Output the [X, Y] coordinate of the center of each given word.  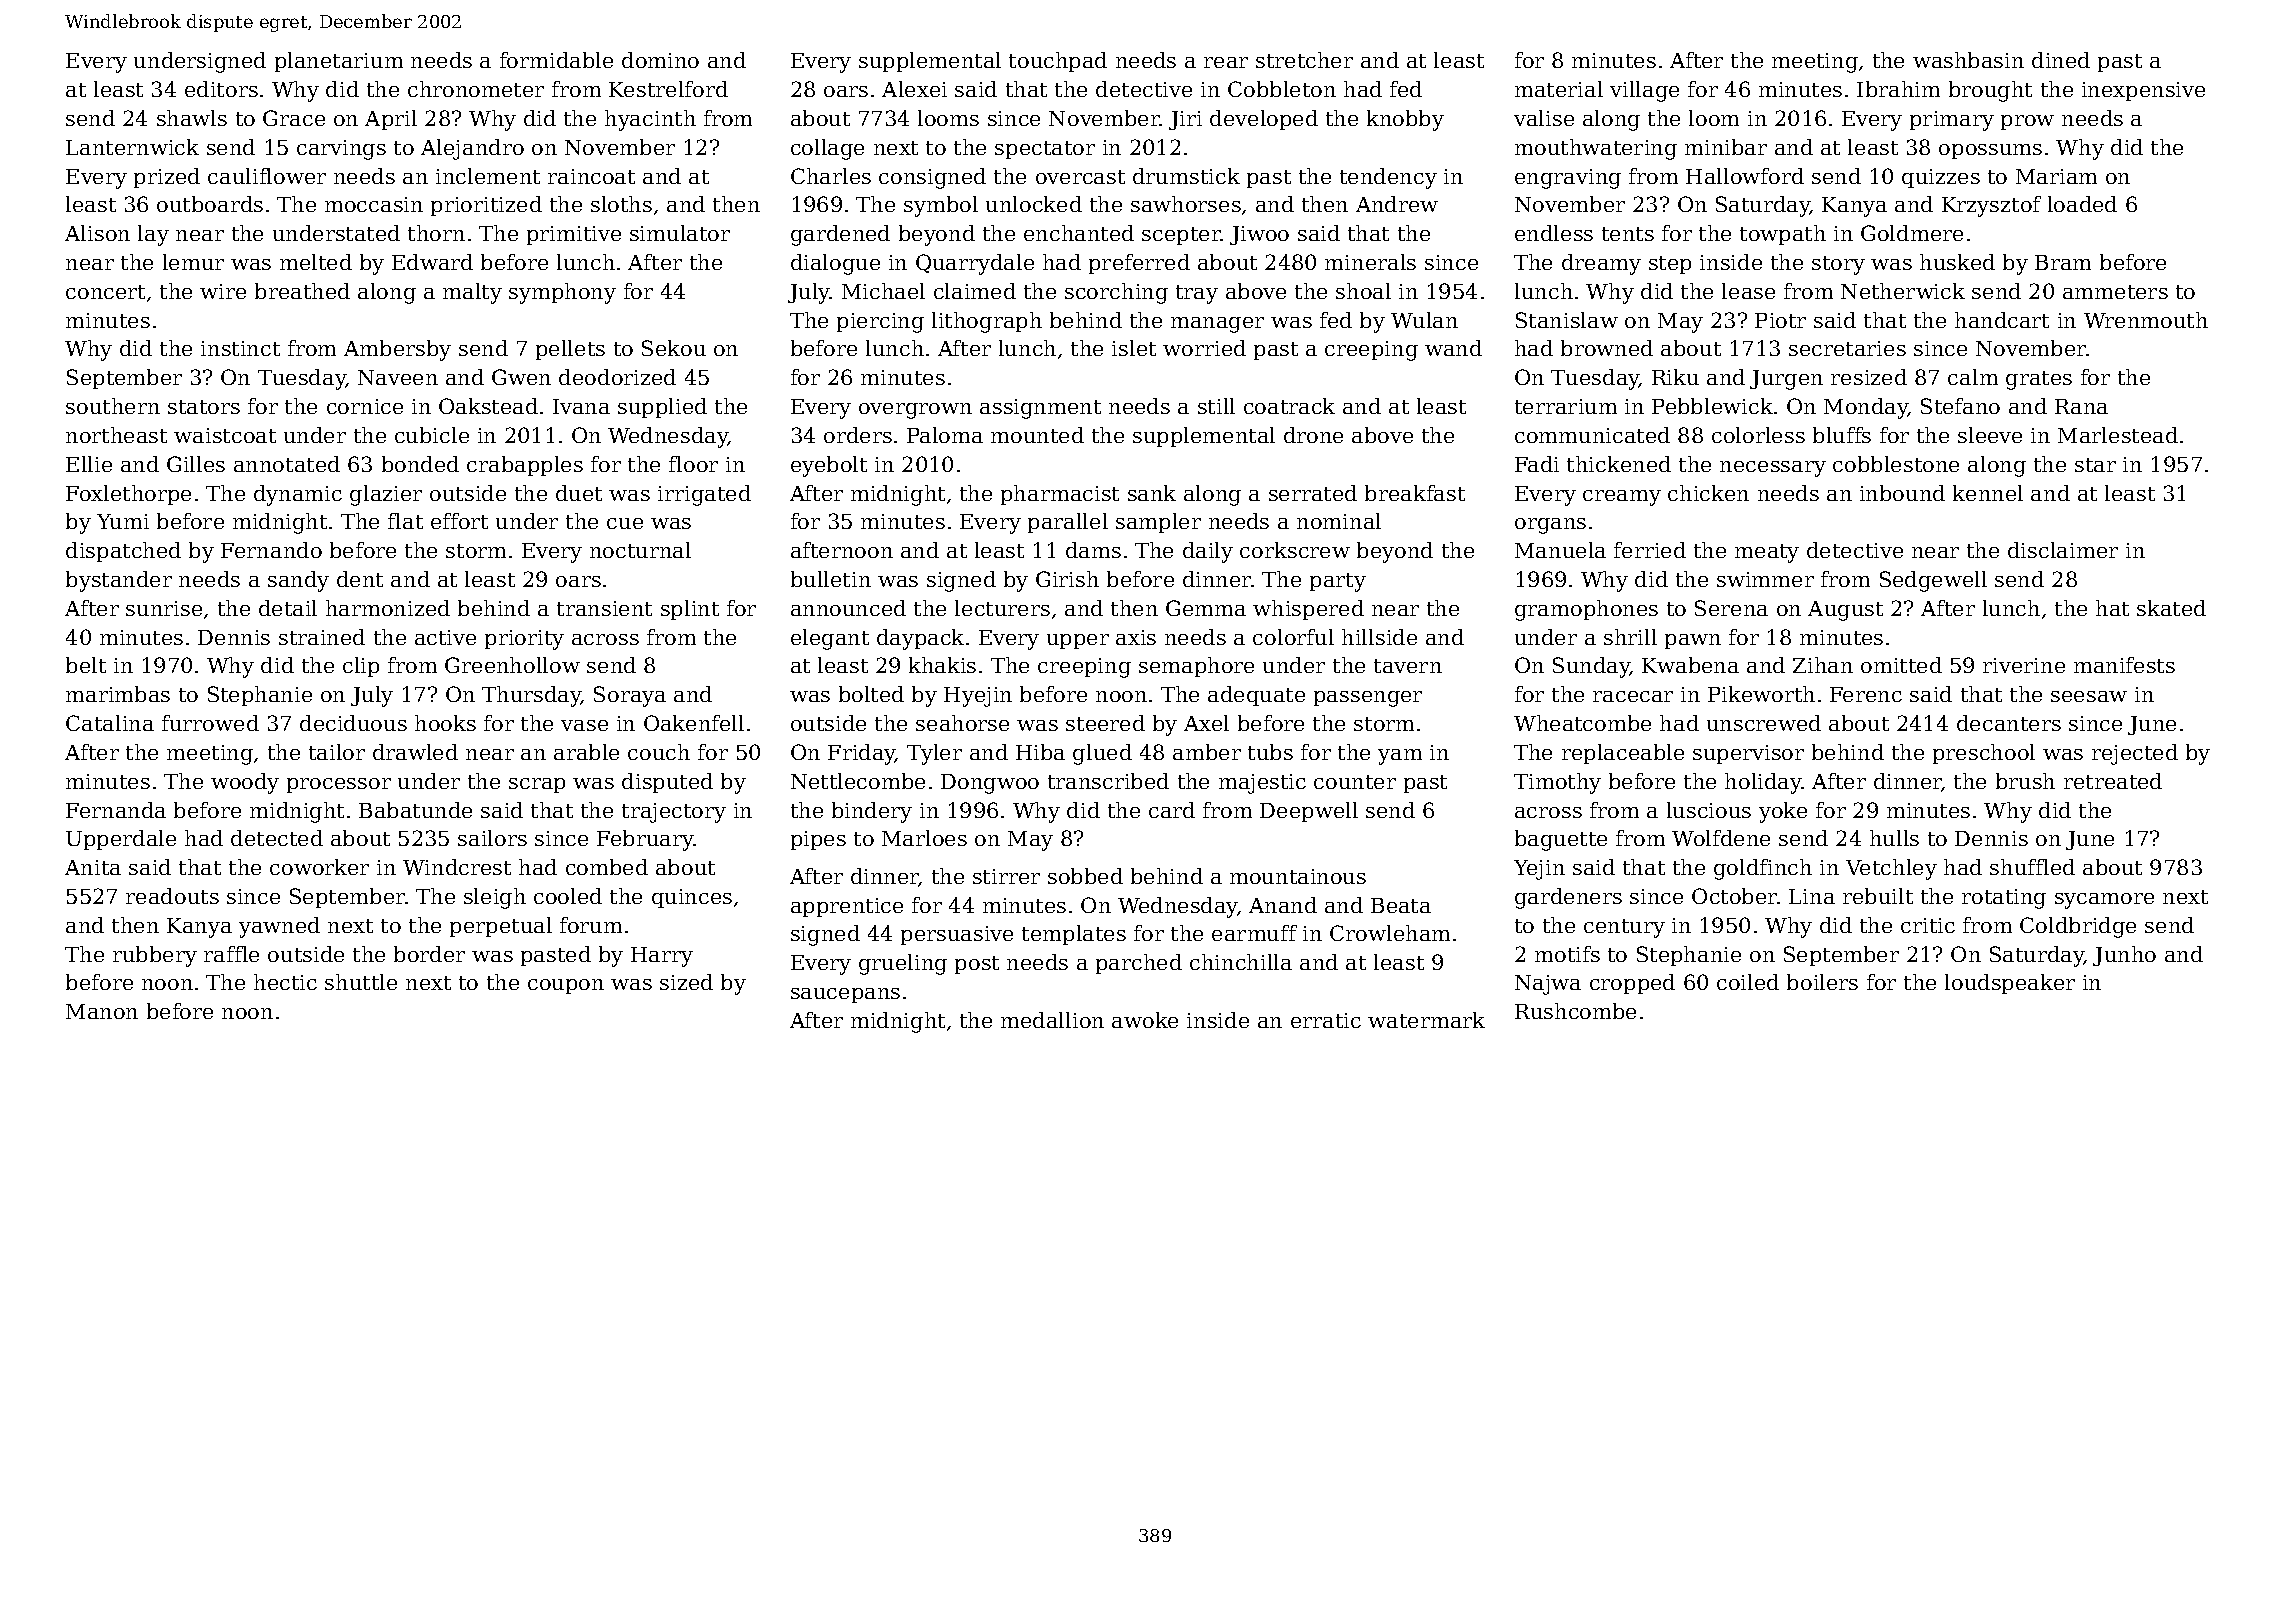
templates [1074, 935]
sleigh [495, 898]
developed [1264, 120]
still [1216, 406]
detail [288, 608]
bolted [871, 694]
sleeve [1990, 435]
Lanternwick [132, 147]
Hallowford [1745, 176]
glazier [386, 495]
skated [2171, 608]
